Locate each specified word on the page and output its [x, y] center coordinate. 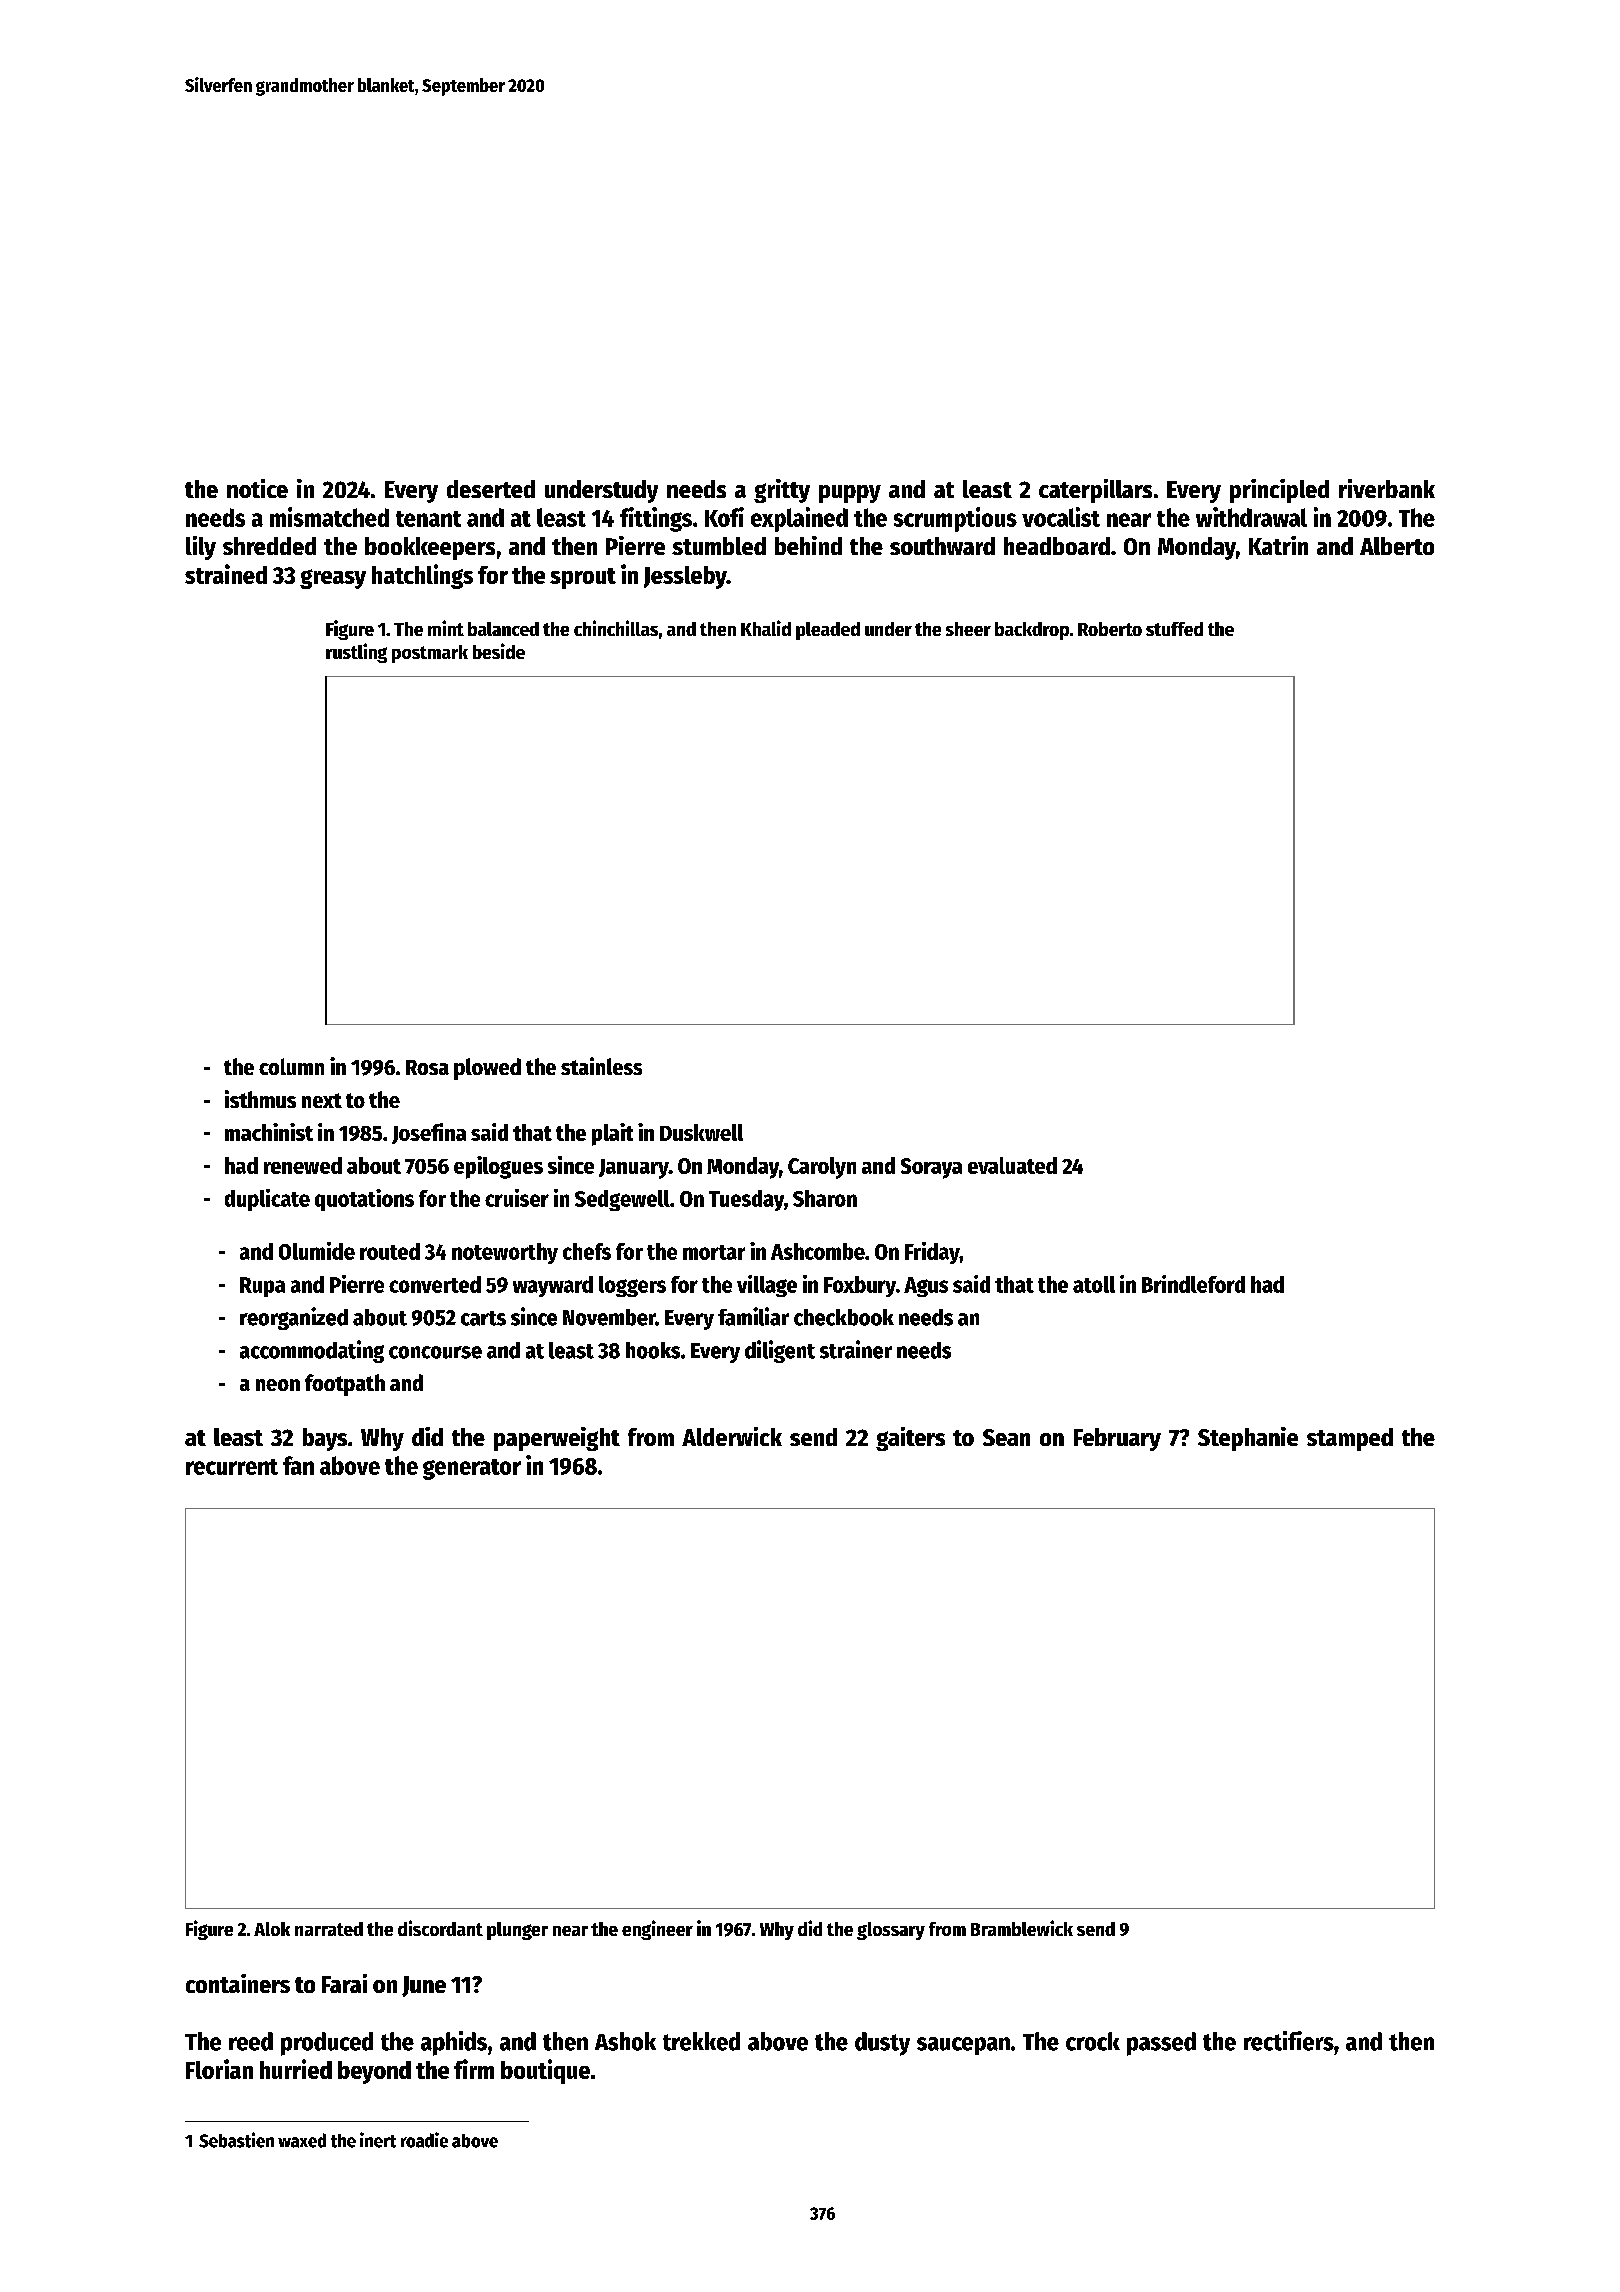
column [291, 1066]
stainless [601, 1066]
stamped [1350, 1439]
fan [298, 1465]
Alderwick [732, 1436]
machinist [269, 1132]
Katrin [1278, 545]
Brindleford [1193, 1284]
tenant [428, 519]
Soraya [931, 1168]
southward [942, 546]
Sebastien [236, 2140]
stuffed [1174, 629]
